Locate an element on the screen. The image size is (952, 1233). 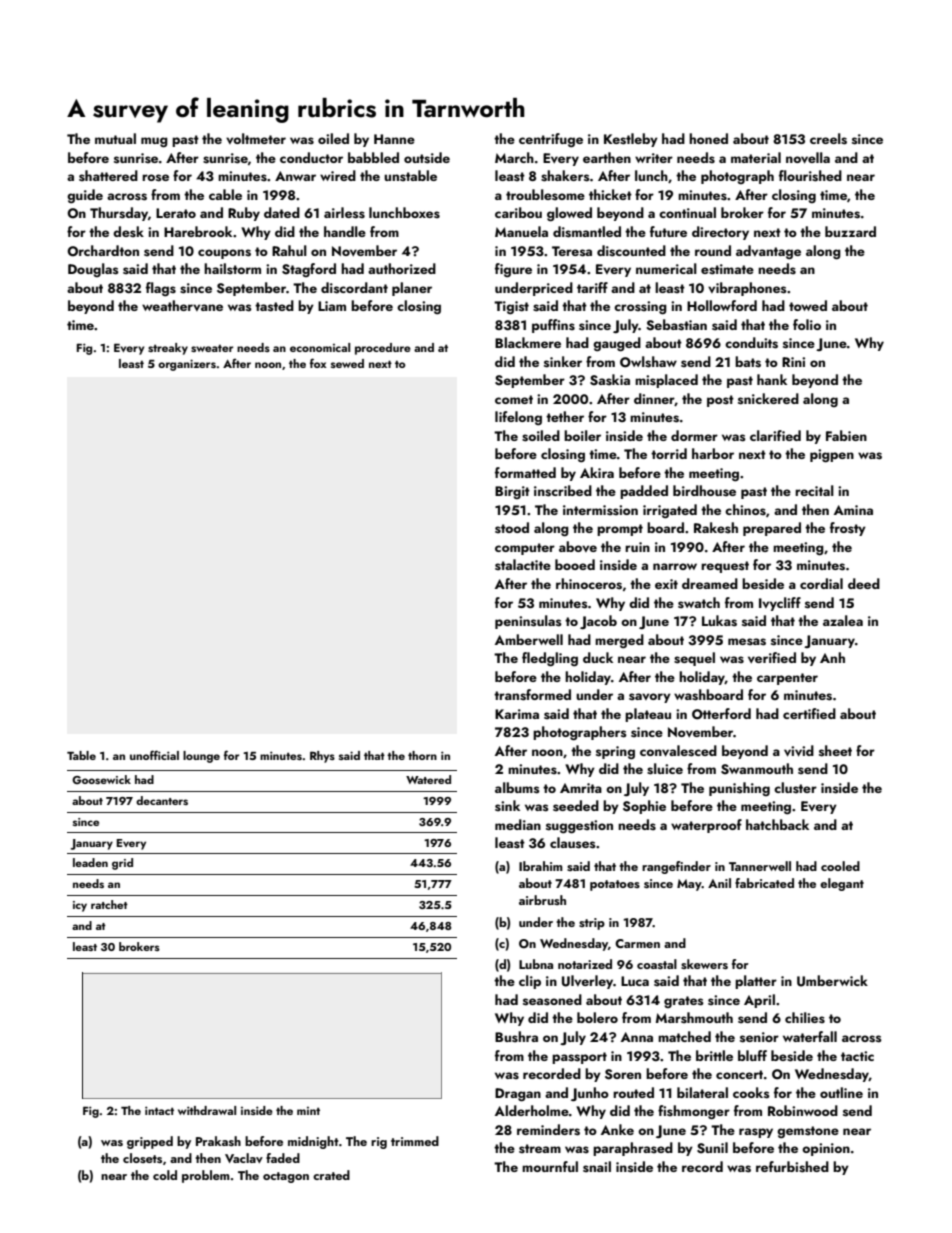
advantage is located at coordinates (768, 252).
